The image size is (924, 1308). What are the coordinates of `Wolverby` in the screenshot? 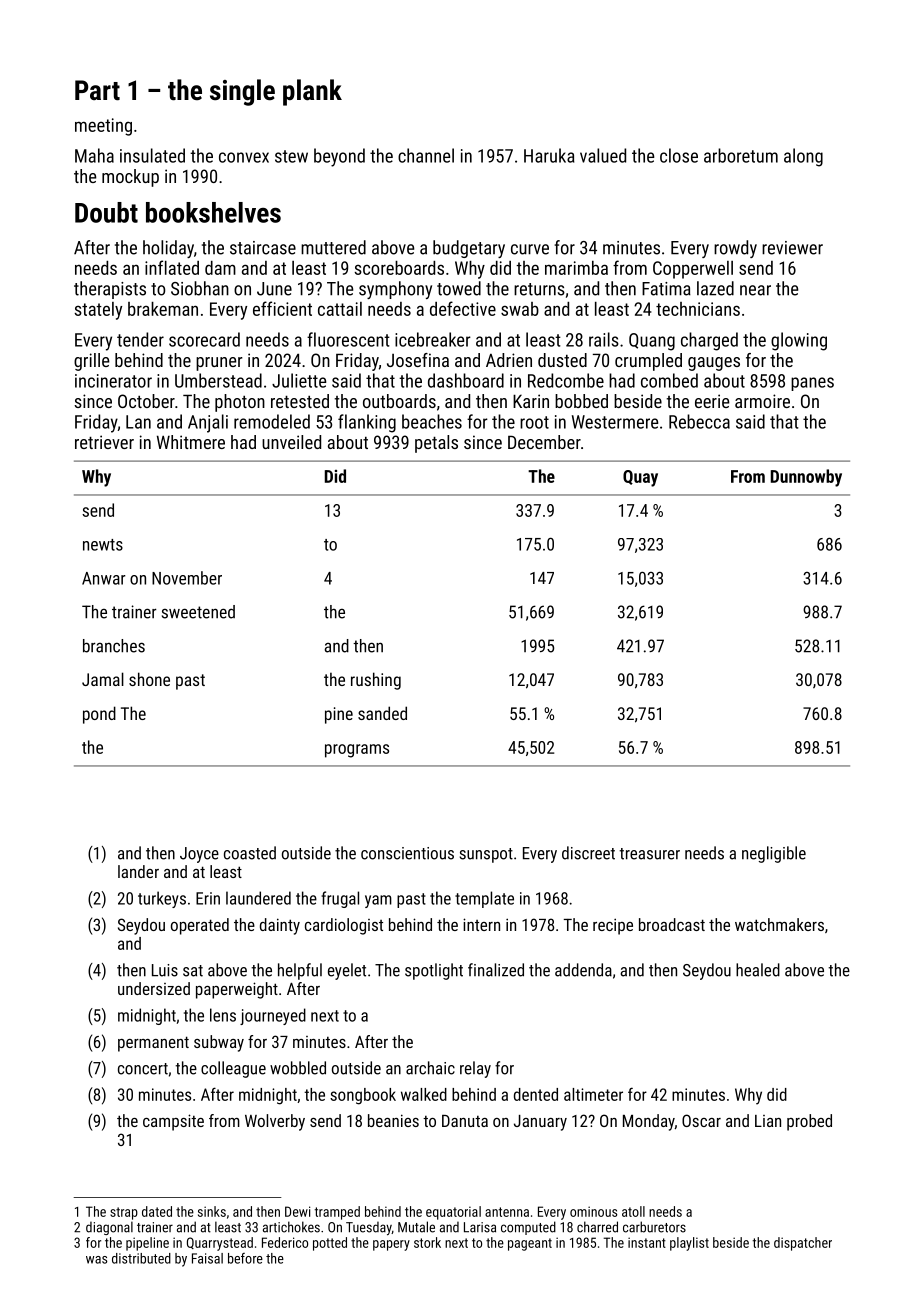 It's located at (275, 1122).
